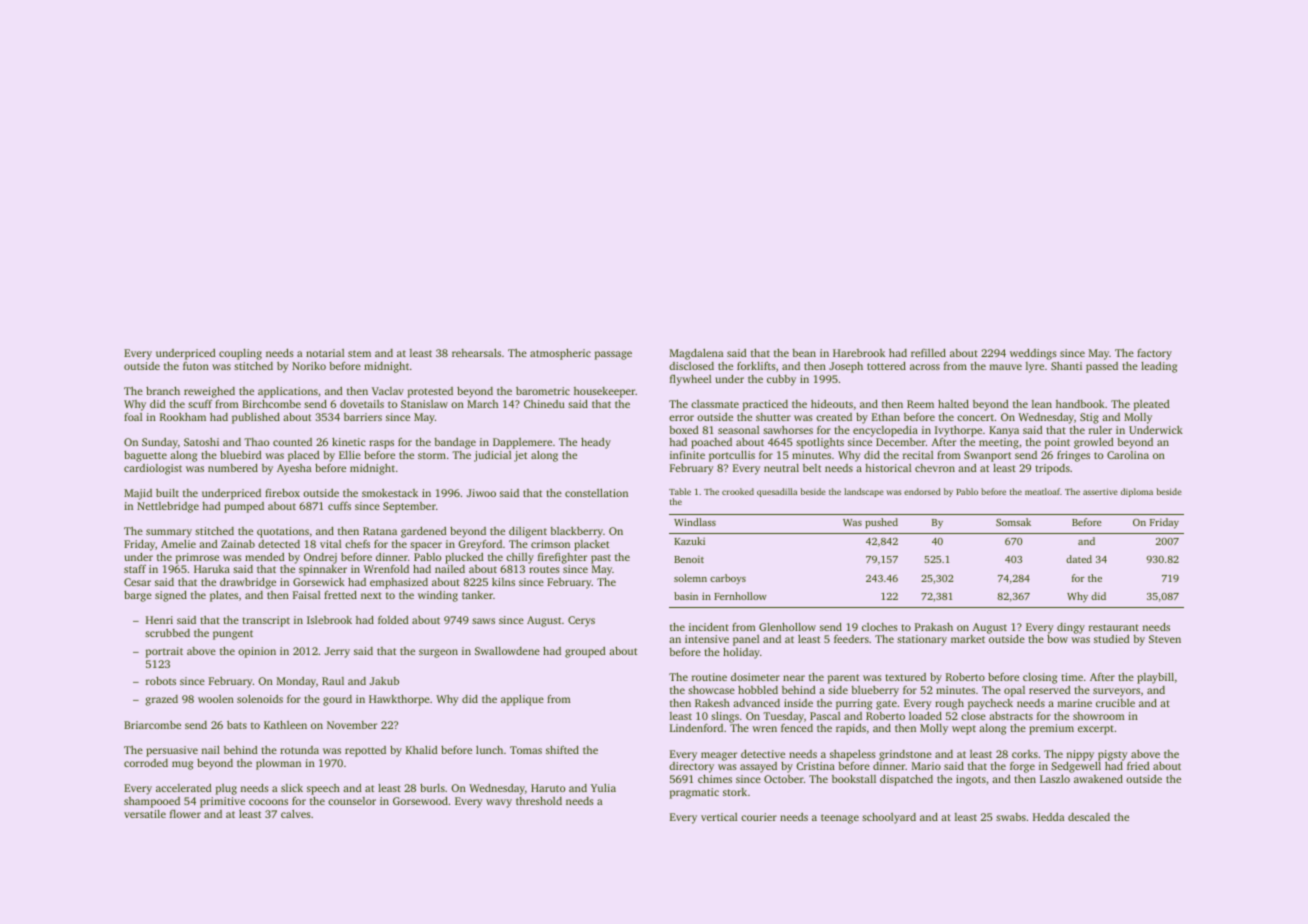  Describe the element at coordinates (719, 756) in the screenshot. I see `meager` at that location.
